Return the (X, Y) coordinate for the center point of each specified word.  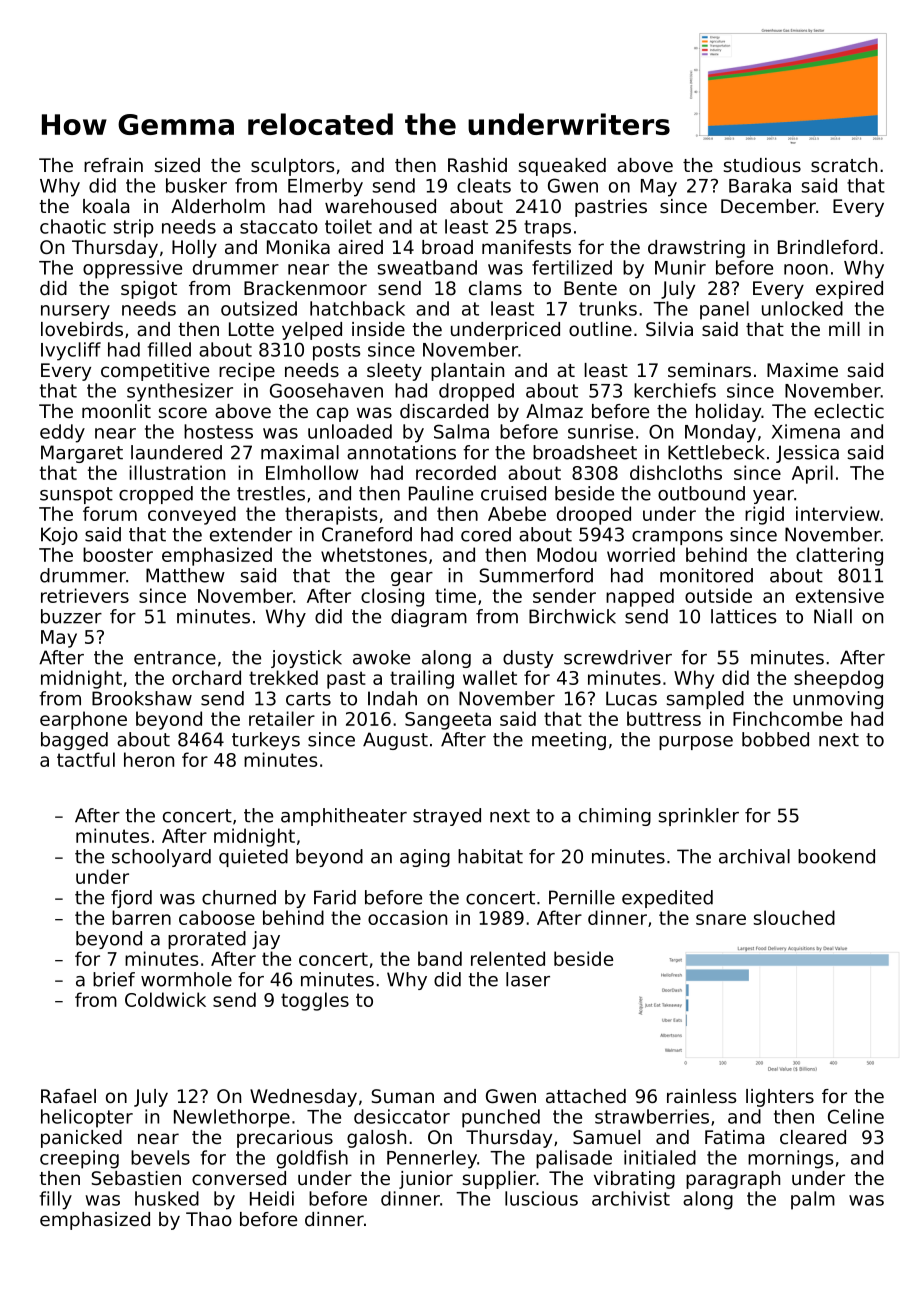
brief (114, 979)
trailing (422, 679)
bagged (74, 741)
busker (196, 185)
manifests (526, 247)
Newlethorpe (232, 1118)
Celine (856, 1116)
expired (849, 290)
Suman (403, 1096)
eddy (62, 433)
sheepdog (838, 679)
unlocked (802, 308)
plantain (467, 372)
